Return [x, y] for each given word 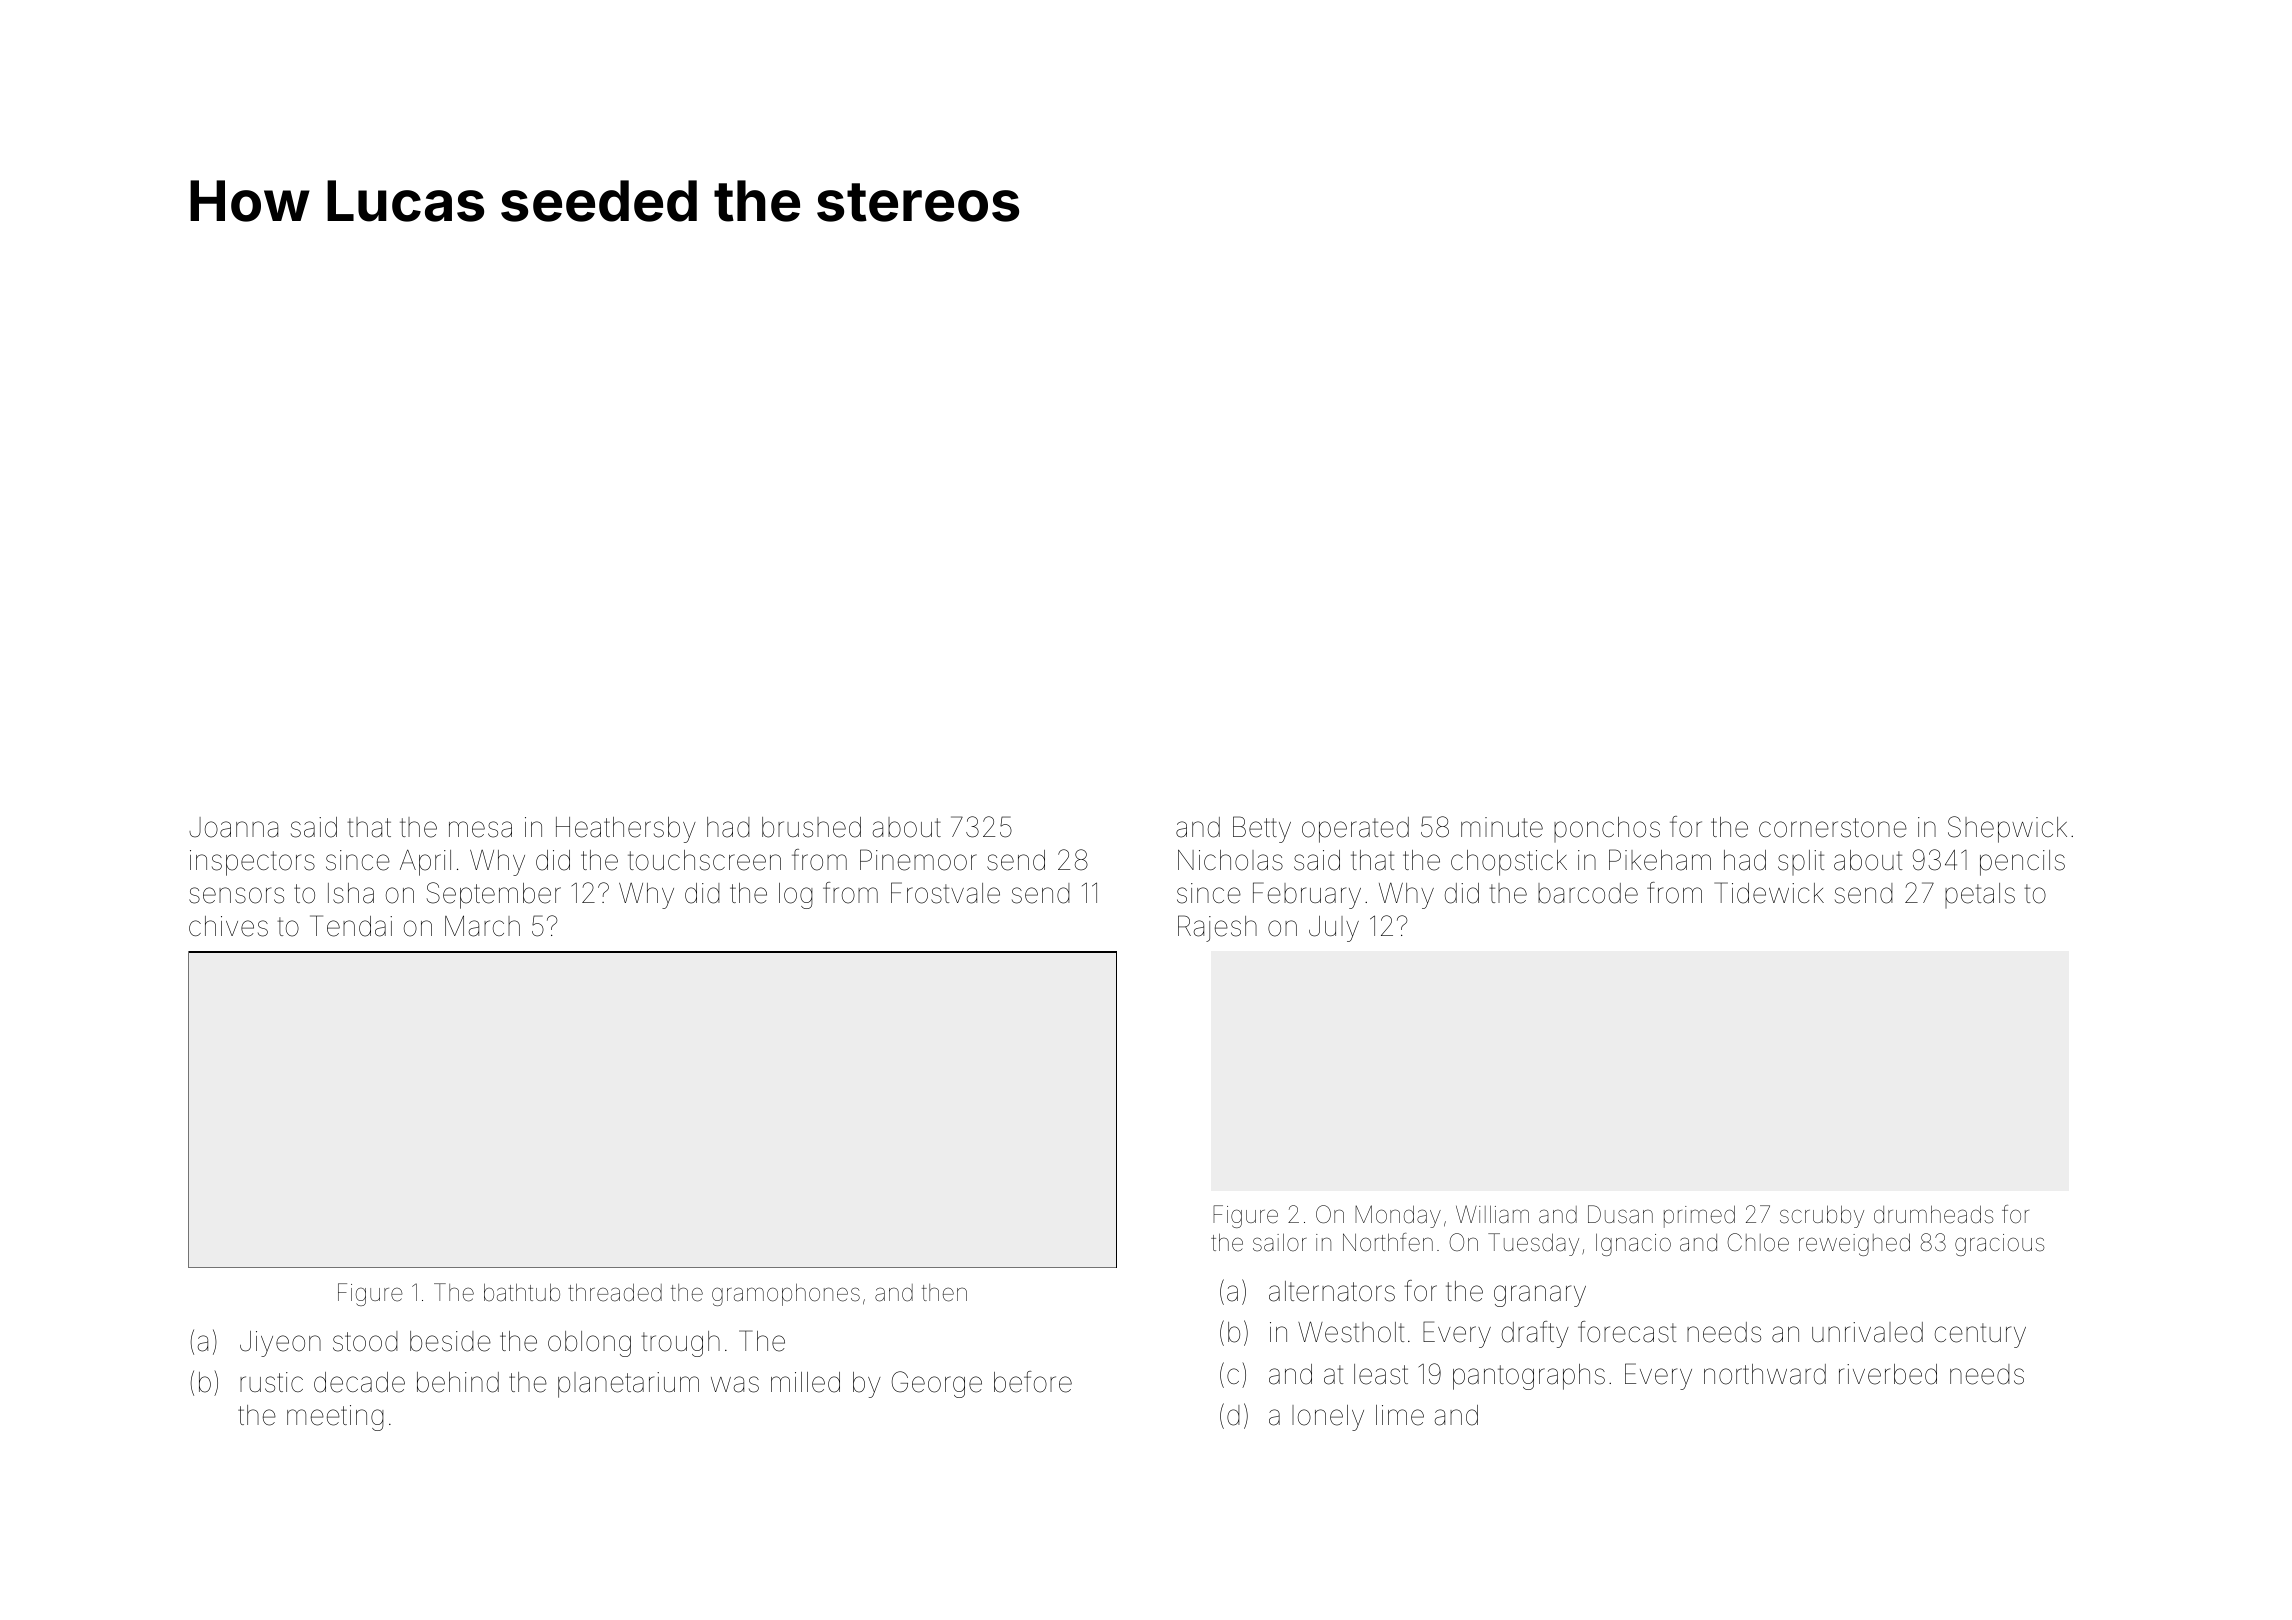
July [1334, 929]
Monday [1398, 1216]
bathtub [522, 1293]
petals [1980, 895]
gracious [1999, 1245]
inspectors [252, 863]
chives [228, 926]
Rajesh [1217, 928]
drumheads [1933, 1215]
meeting [335, 1418]
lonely [1328, 1418]
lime [1400, 1415]
